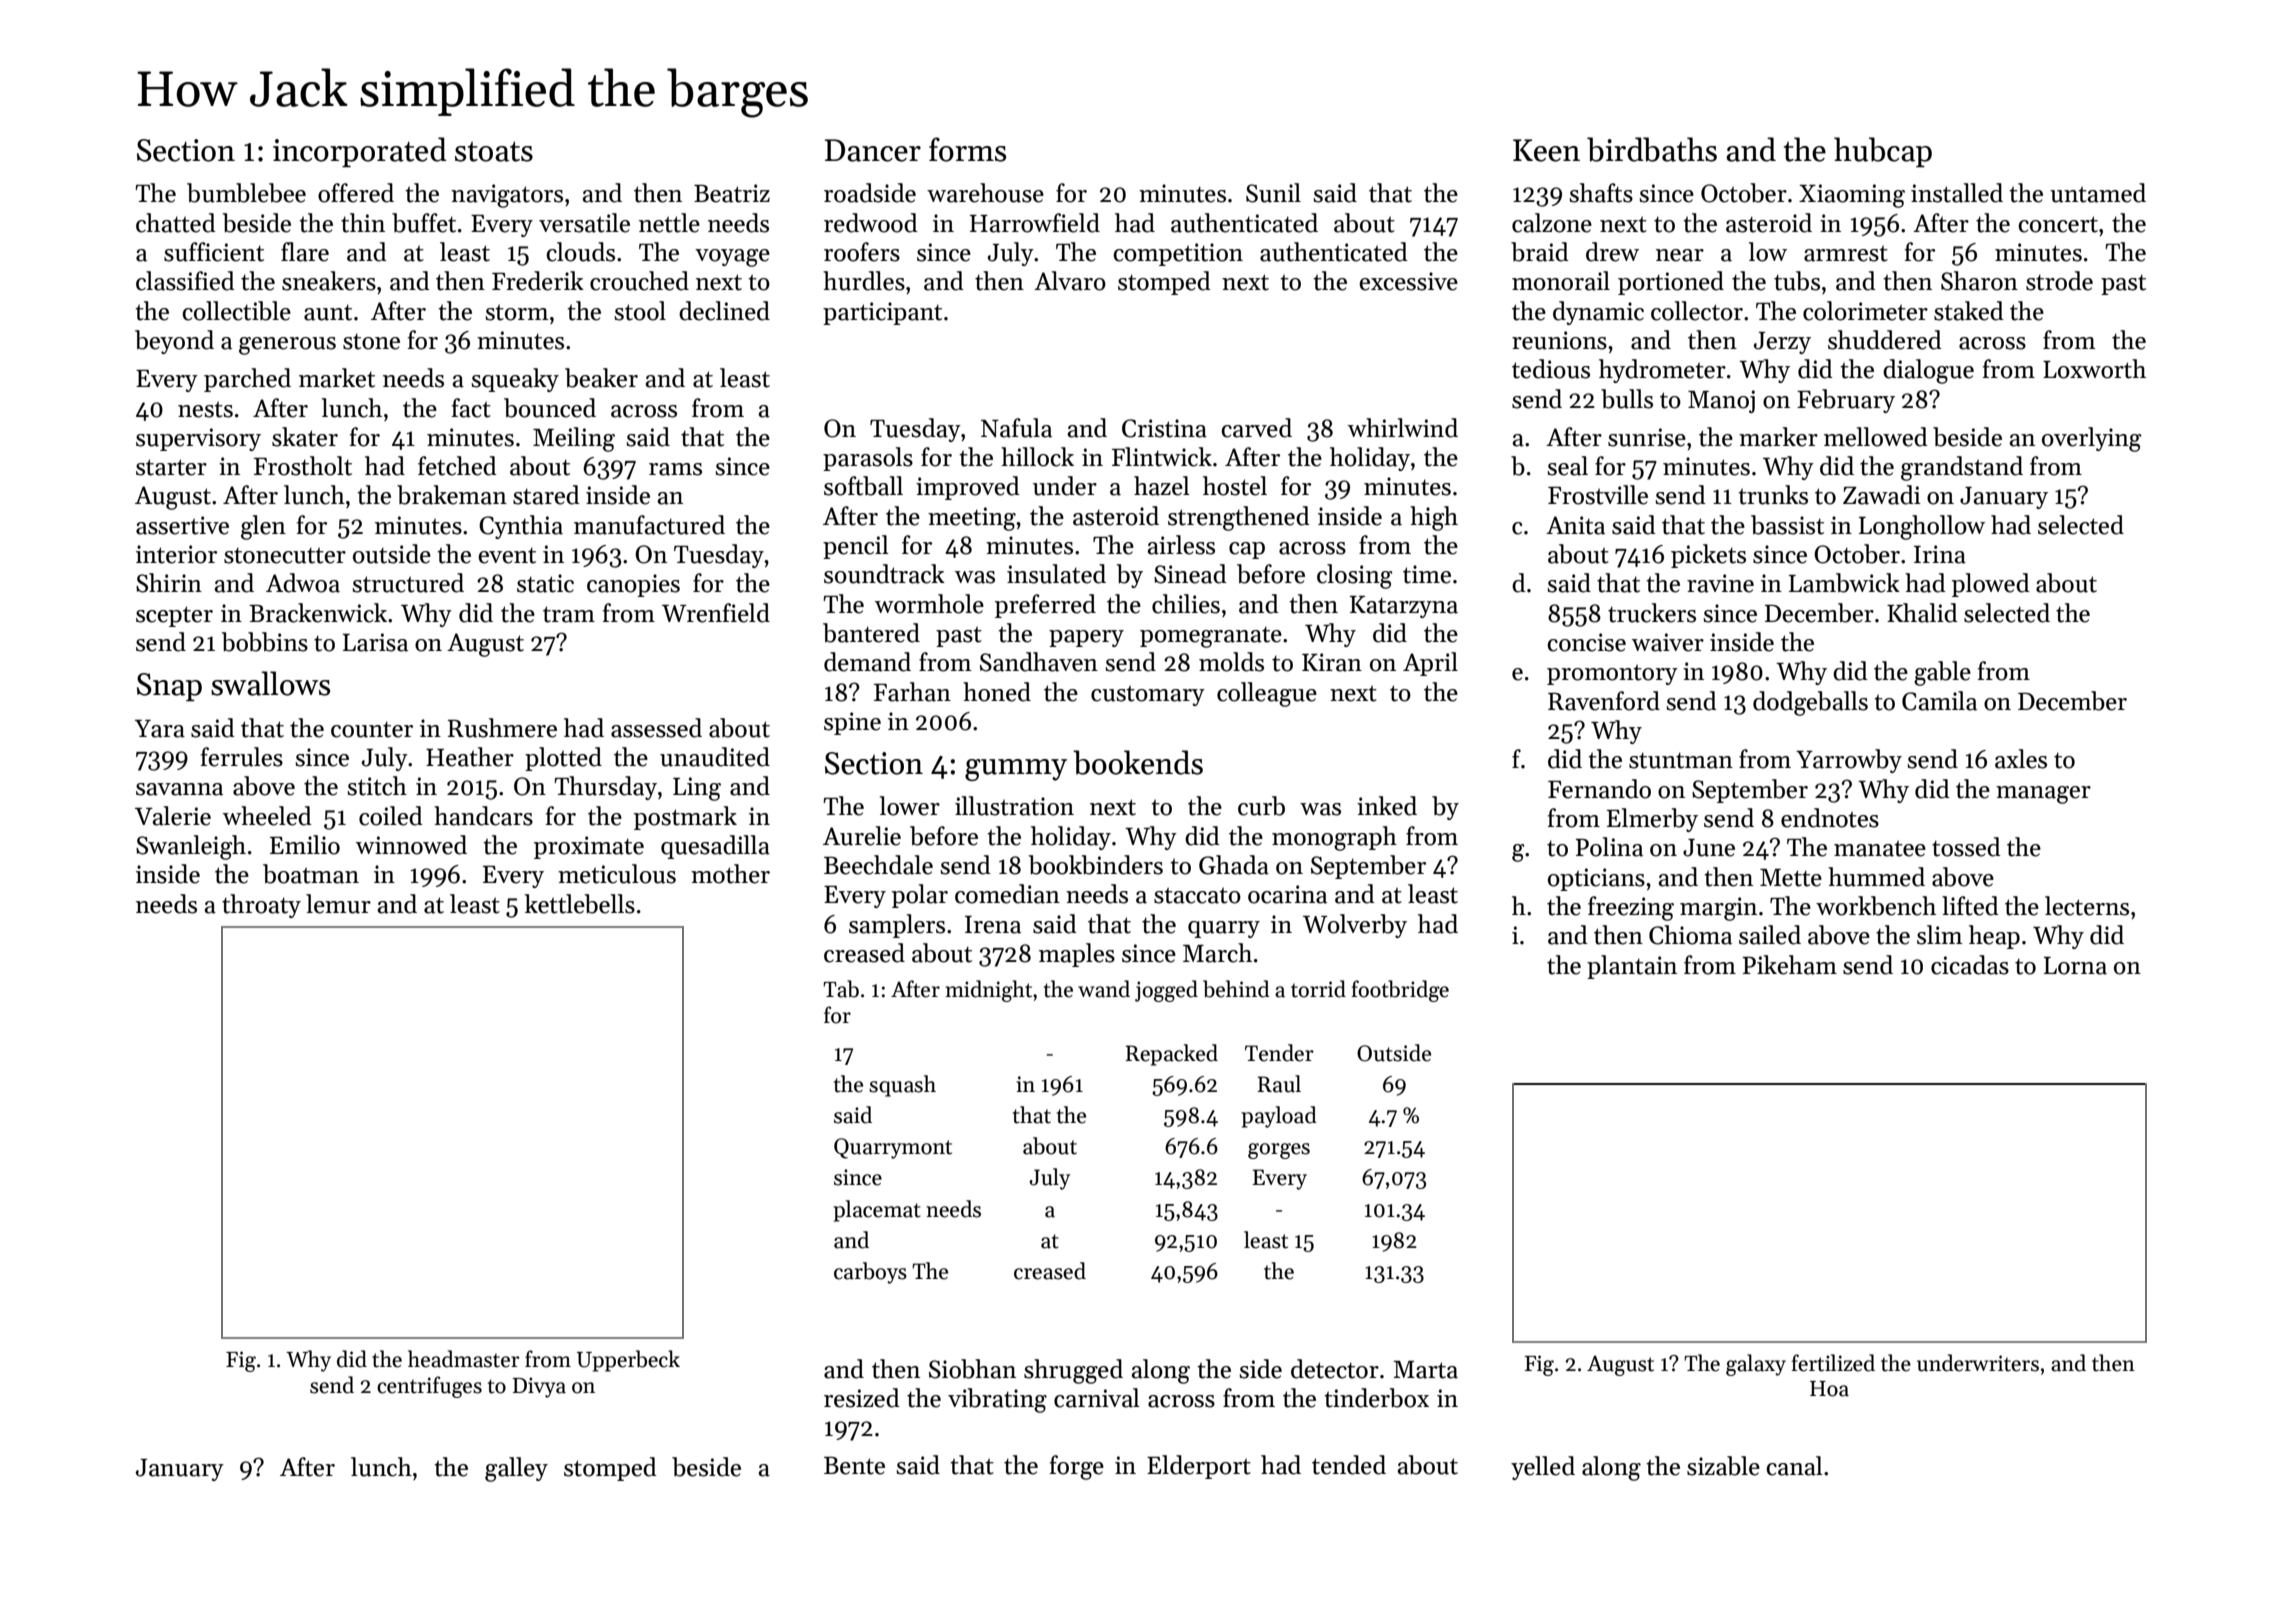 Image resolution: width=2282 pixels, height=1614 pixels. I want to click on shrugged, so click(1073, 1371).
